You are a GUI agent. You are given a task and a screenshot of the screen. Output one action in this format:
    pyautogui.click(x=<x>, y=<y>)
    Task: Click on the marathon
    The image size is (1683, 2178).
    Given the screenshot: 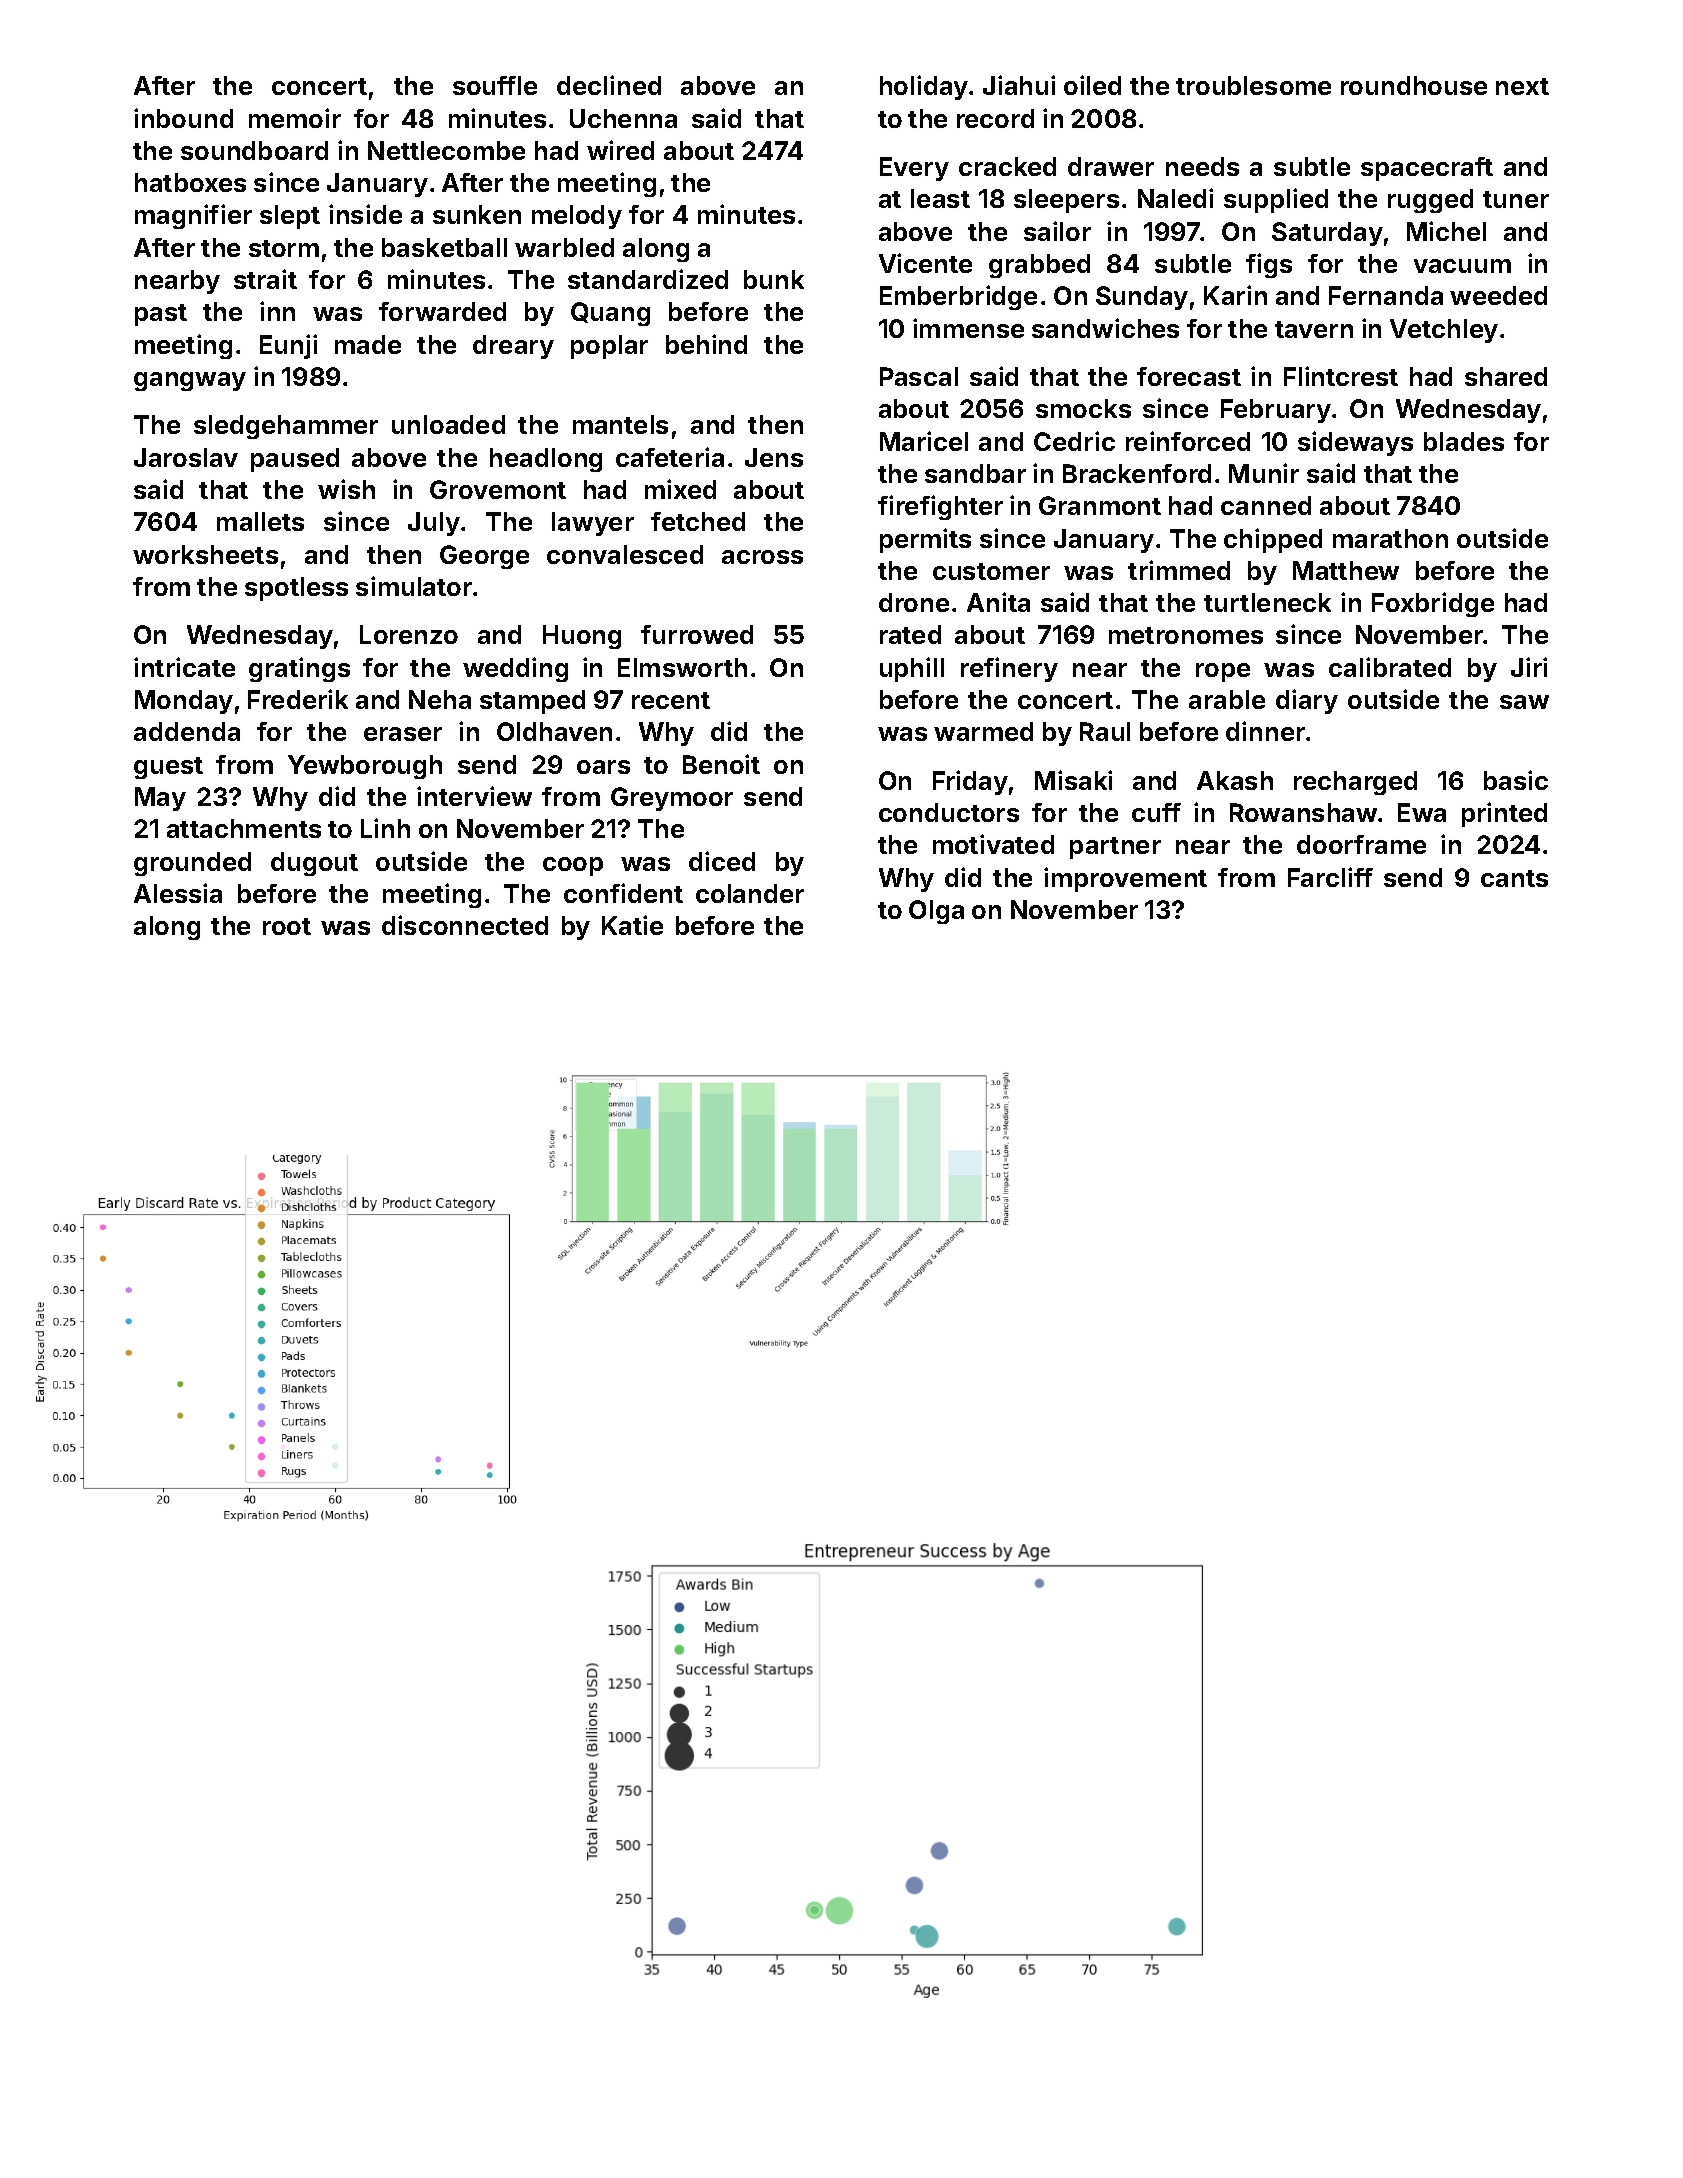 What is the action you would take?
    pyautogui.click(x=1390, y=538)
